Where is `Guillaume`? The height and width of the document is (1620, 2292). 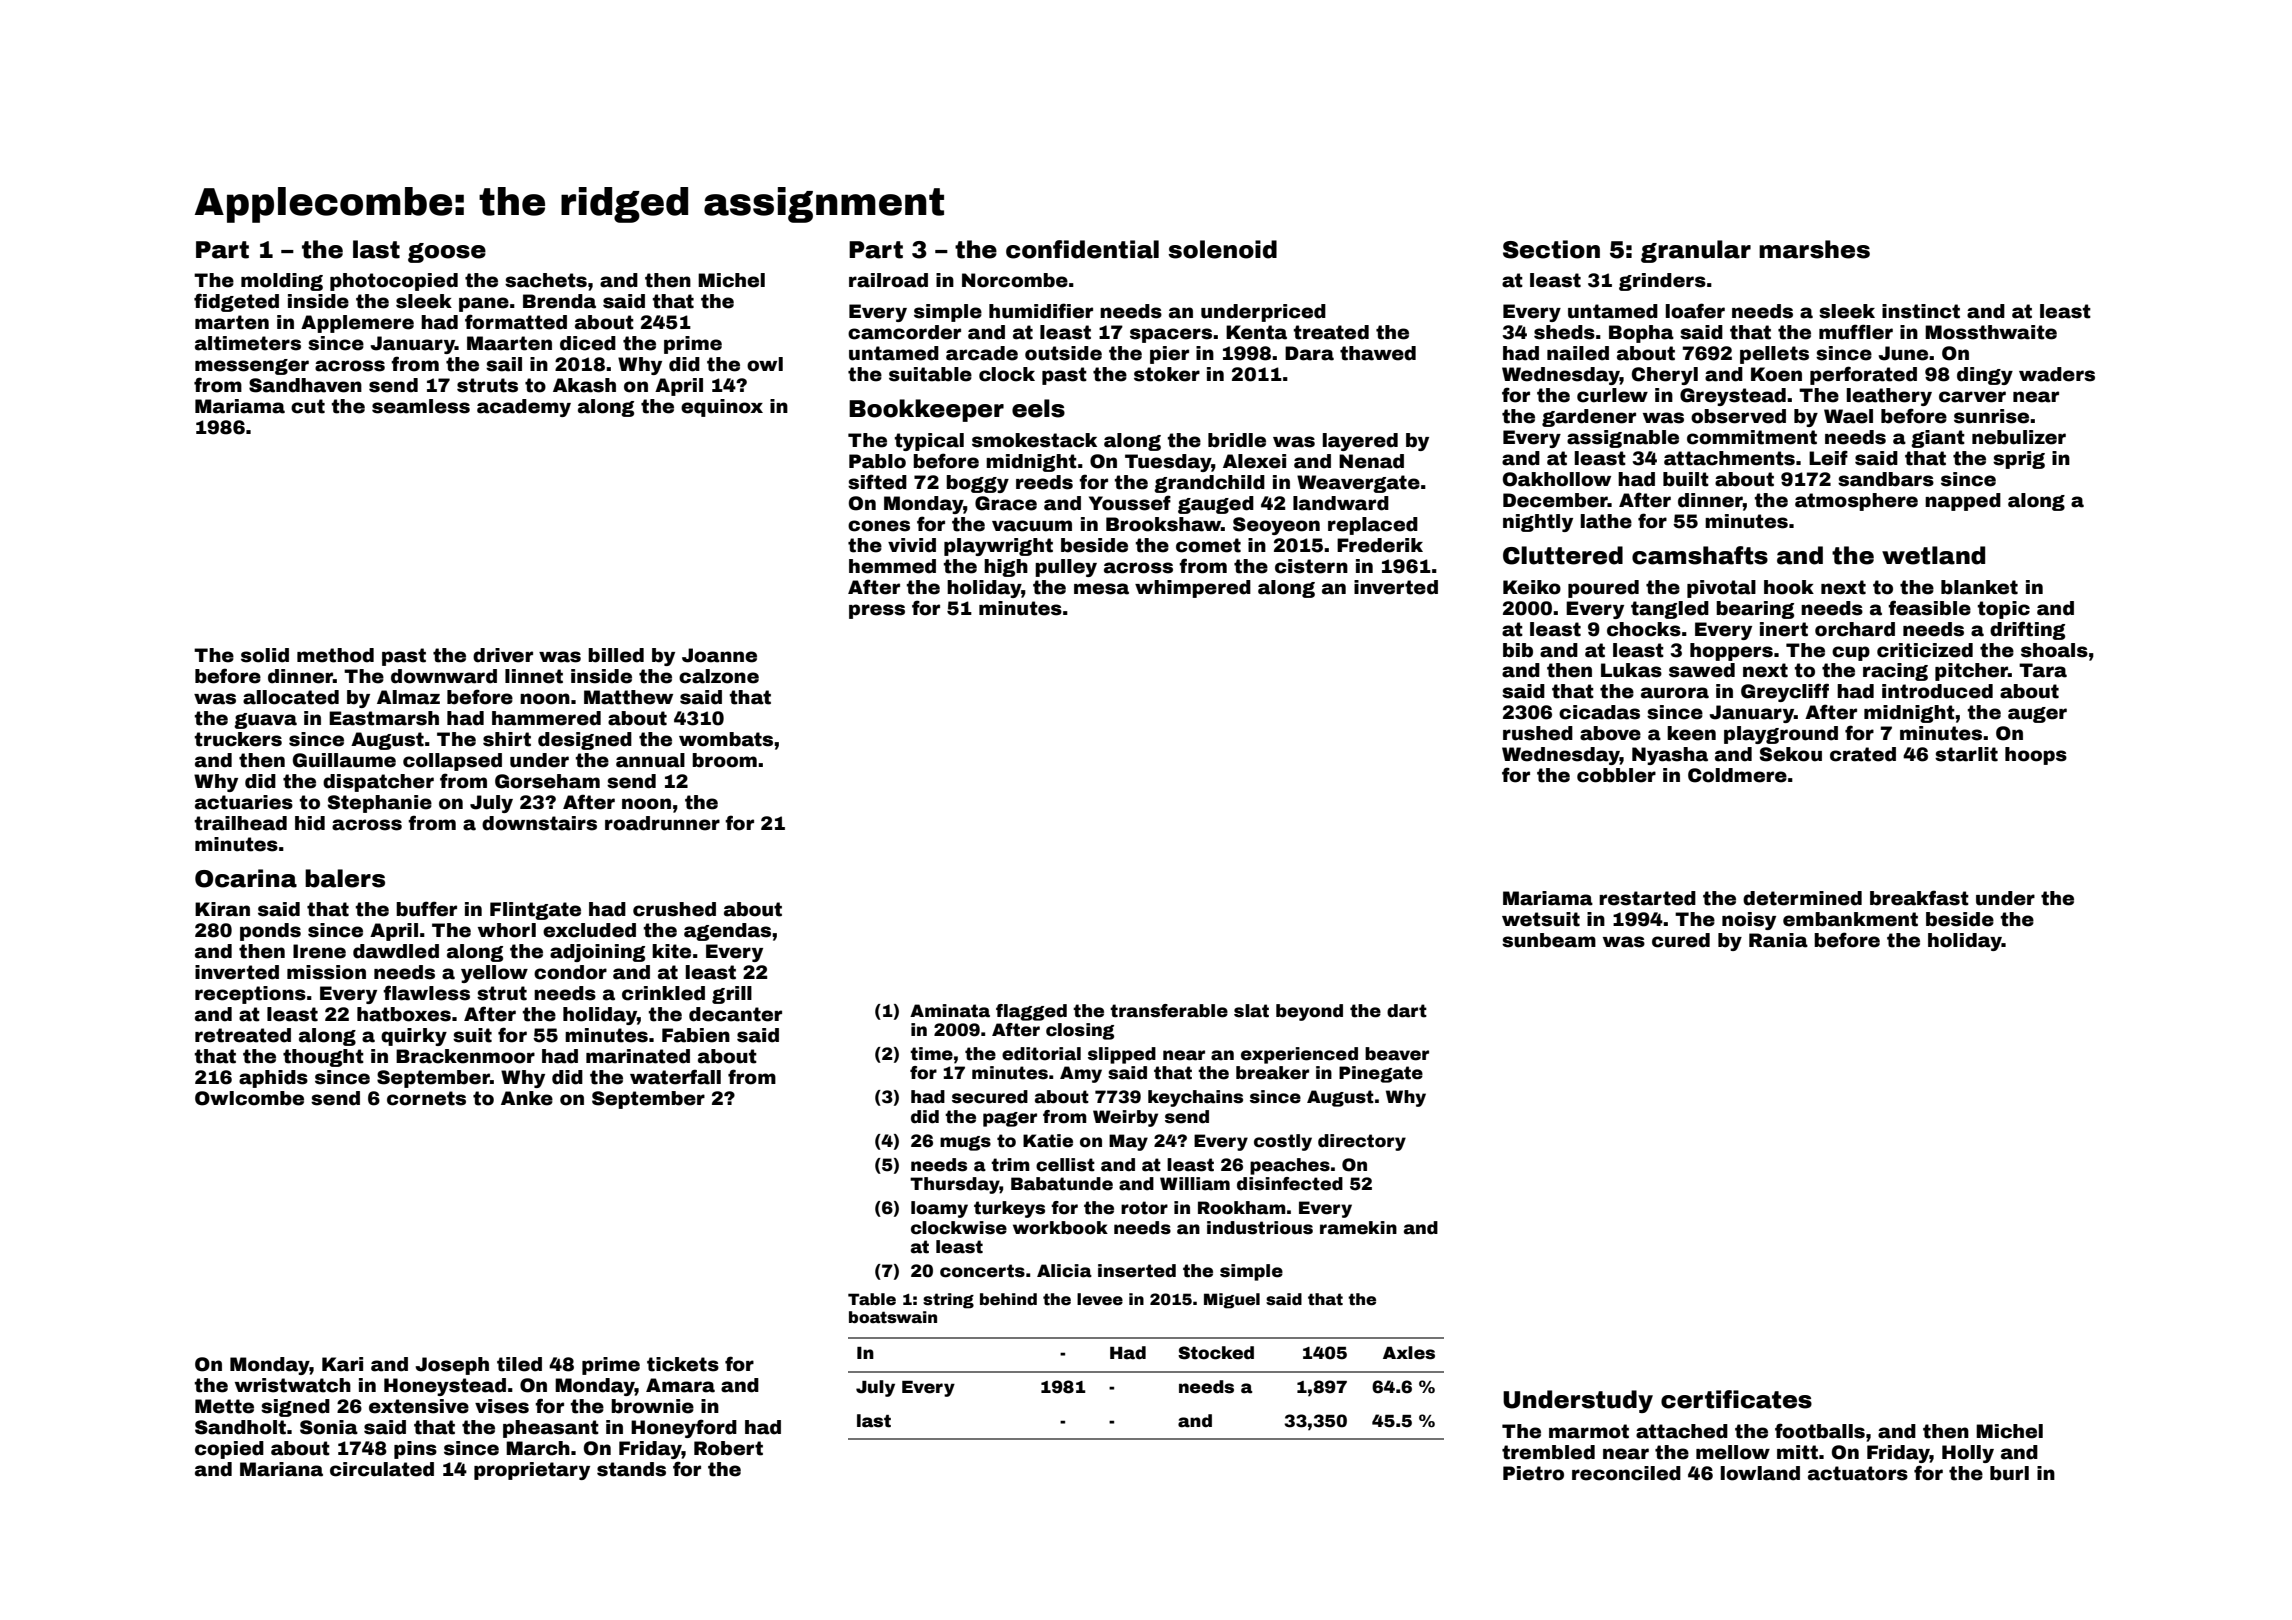 Guillaume is located at coordinates (344, 760).
